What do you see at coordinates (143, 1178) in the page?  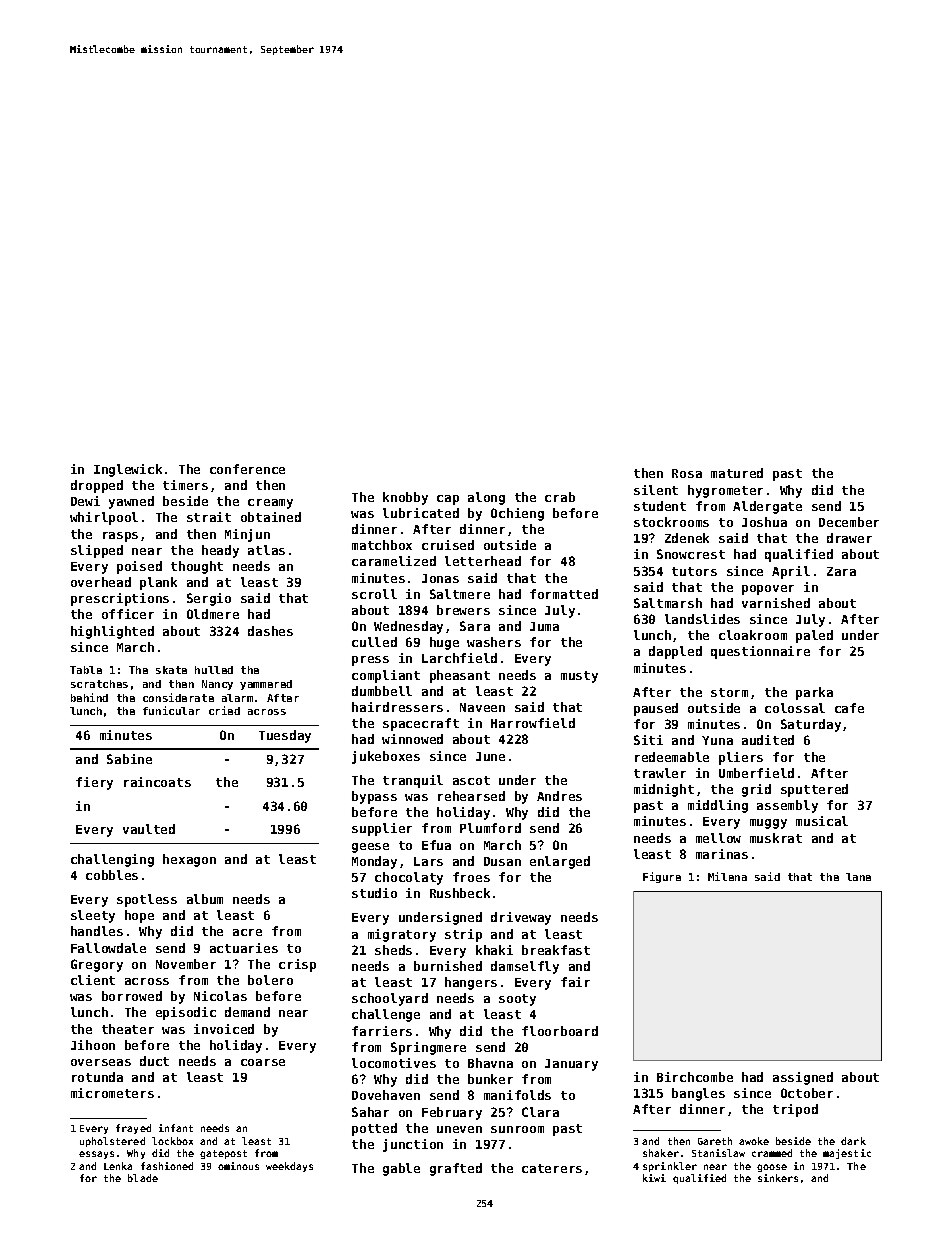 I see `blade` at bounding box center [143, 1178].
